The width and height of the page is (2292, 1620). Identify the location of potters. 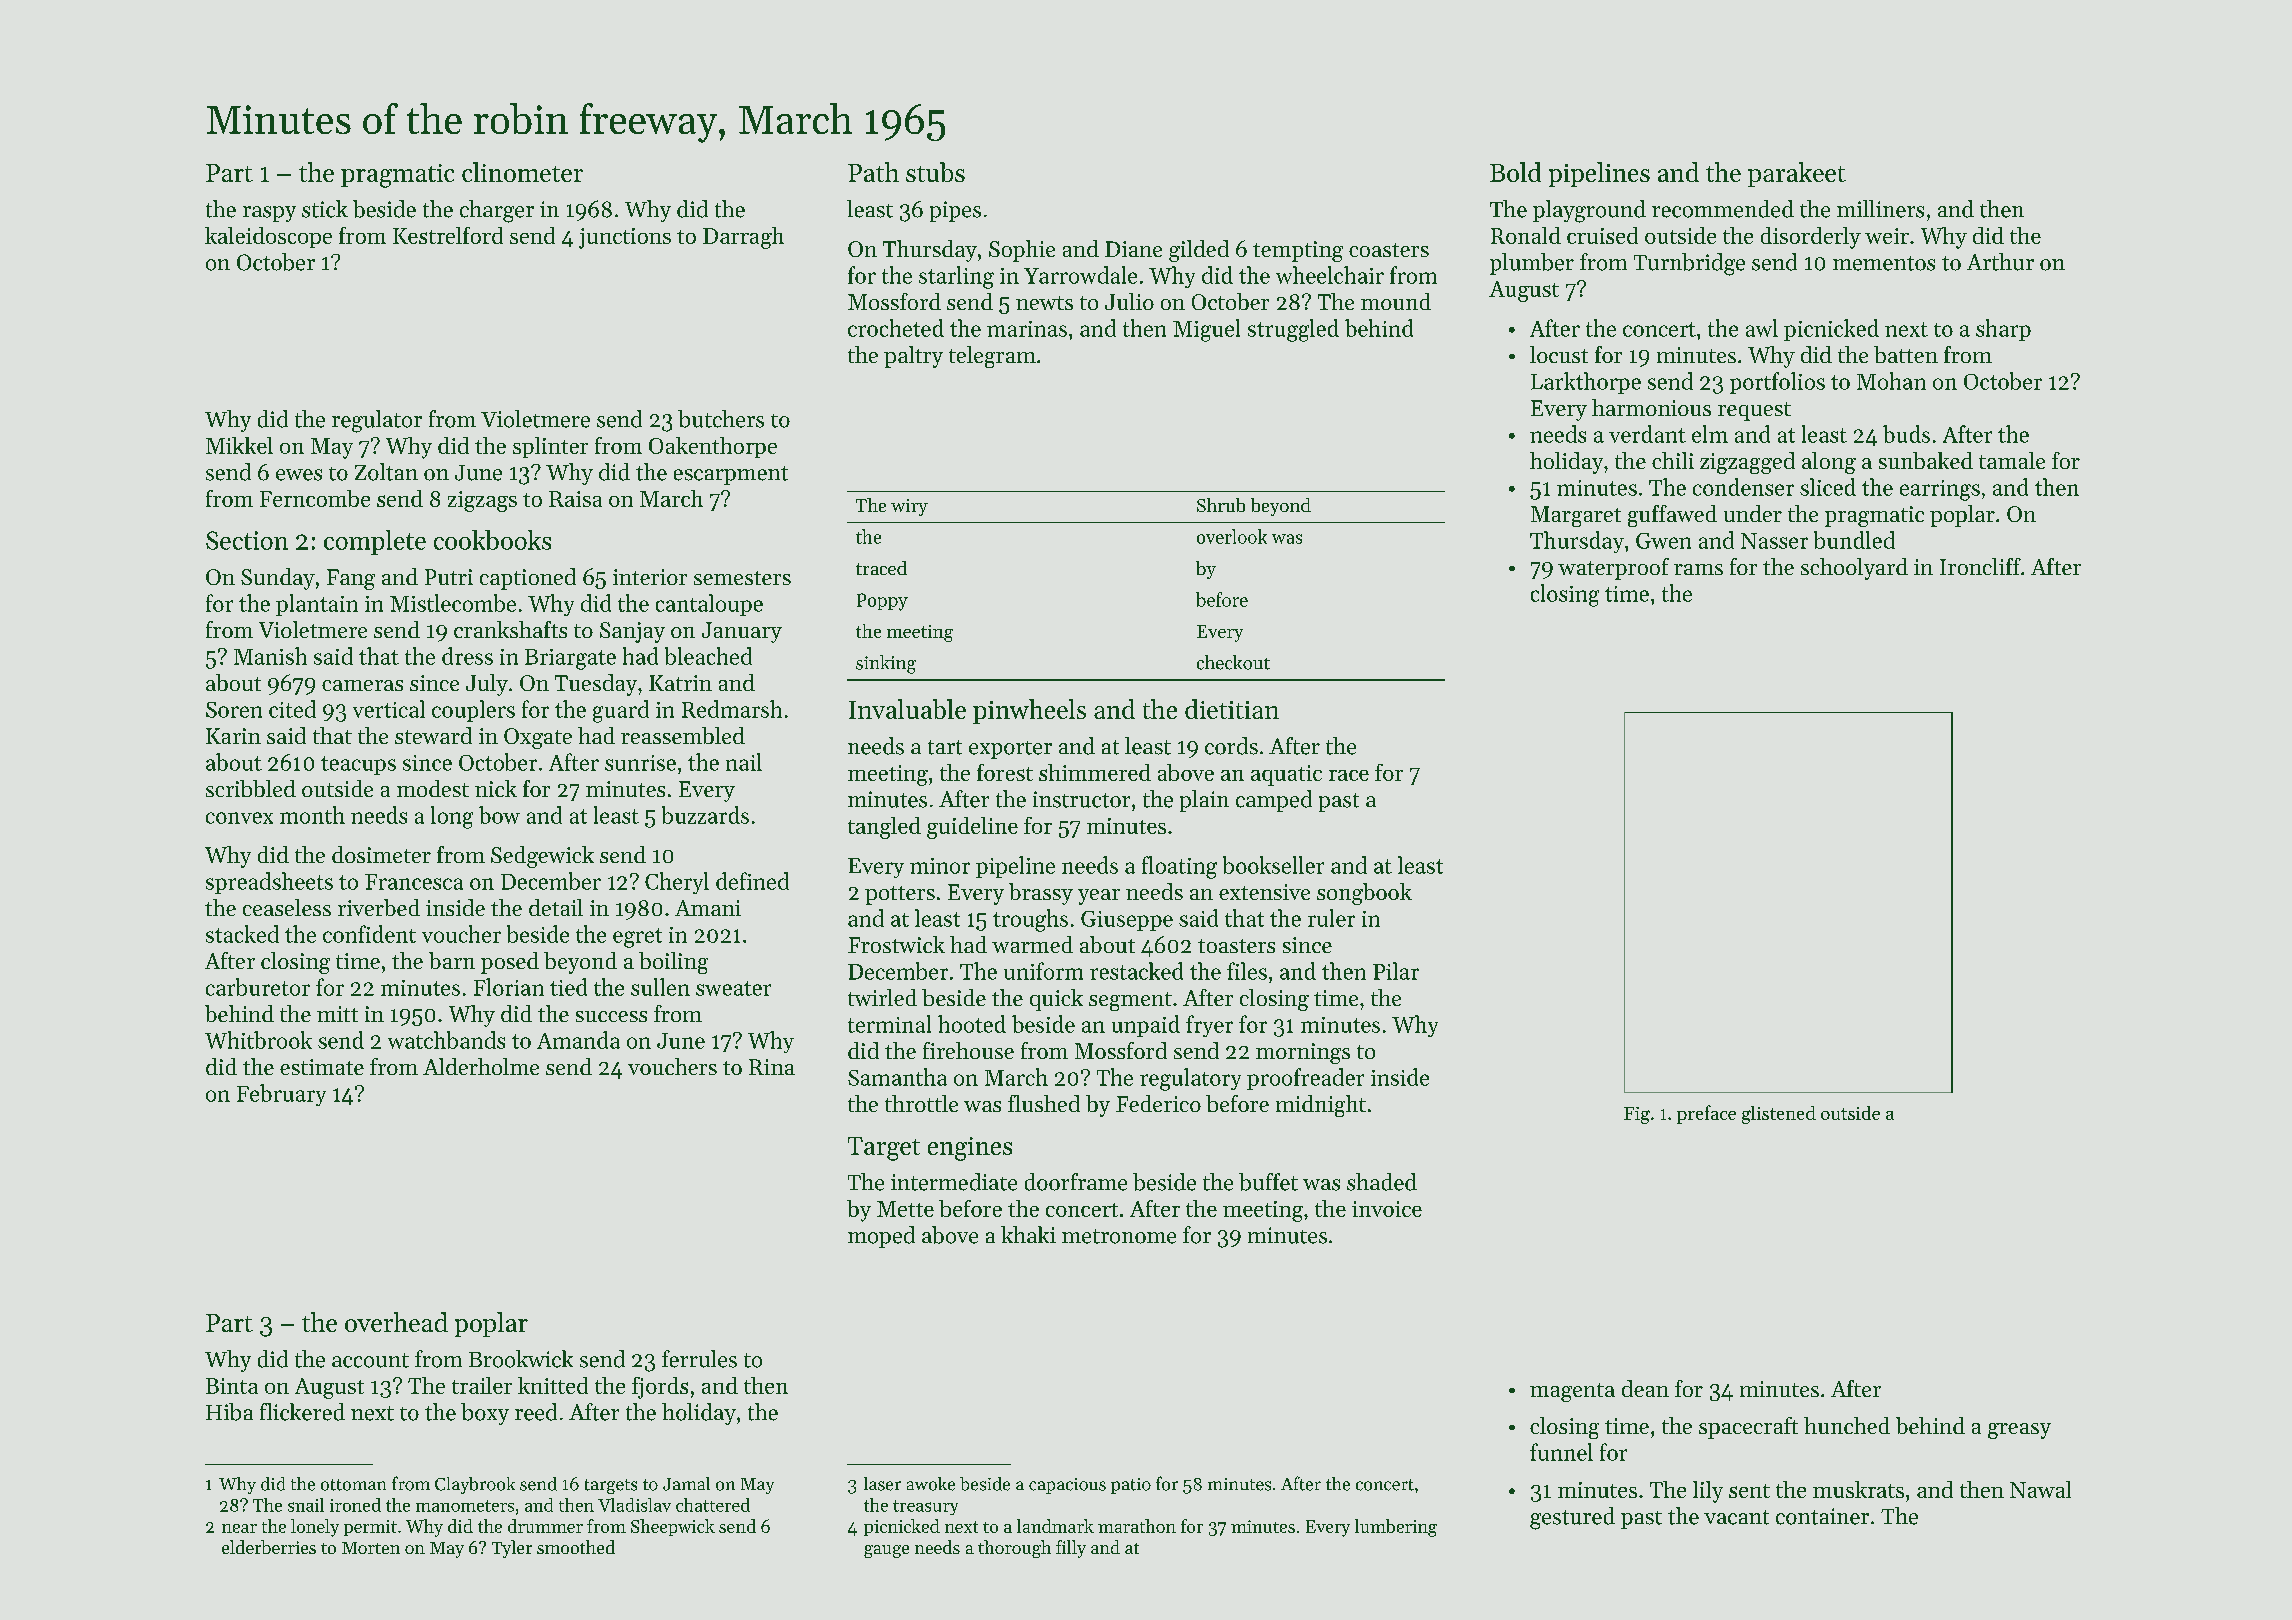
(900, 895).
